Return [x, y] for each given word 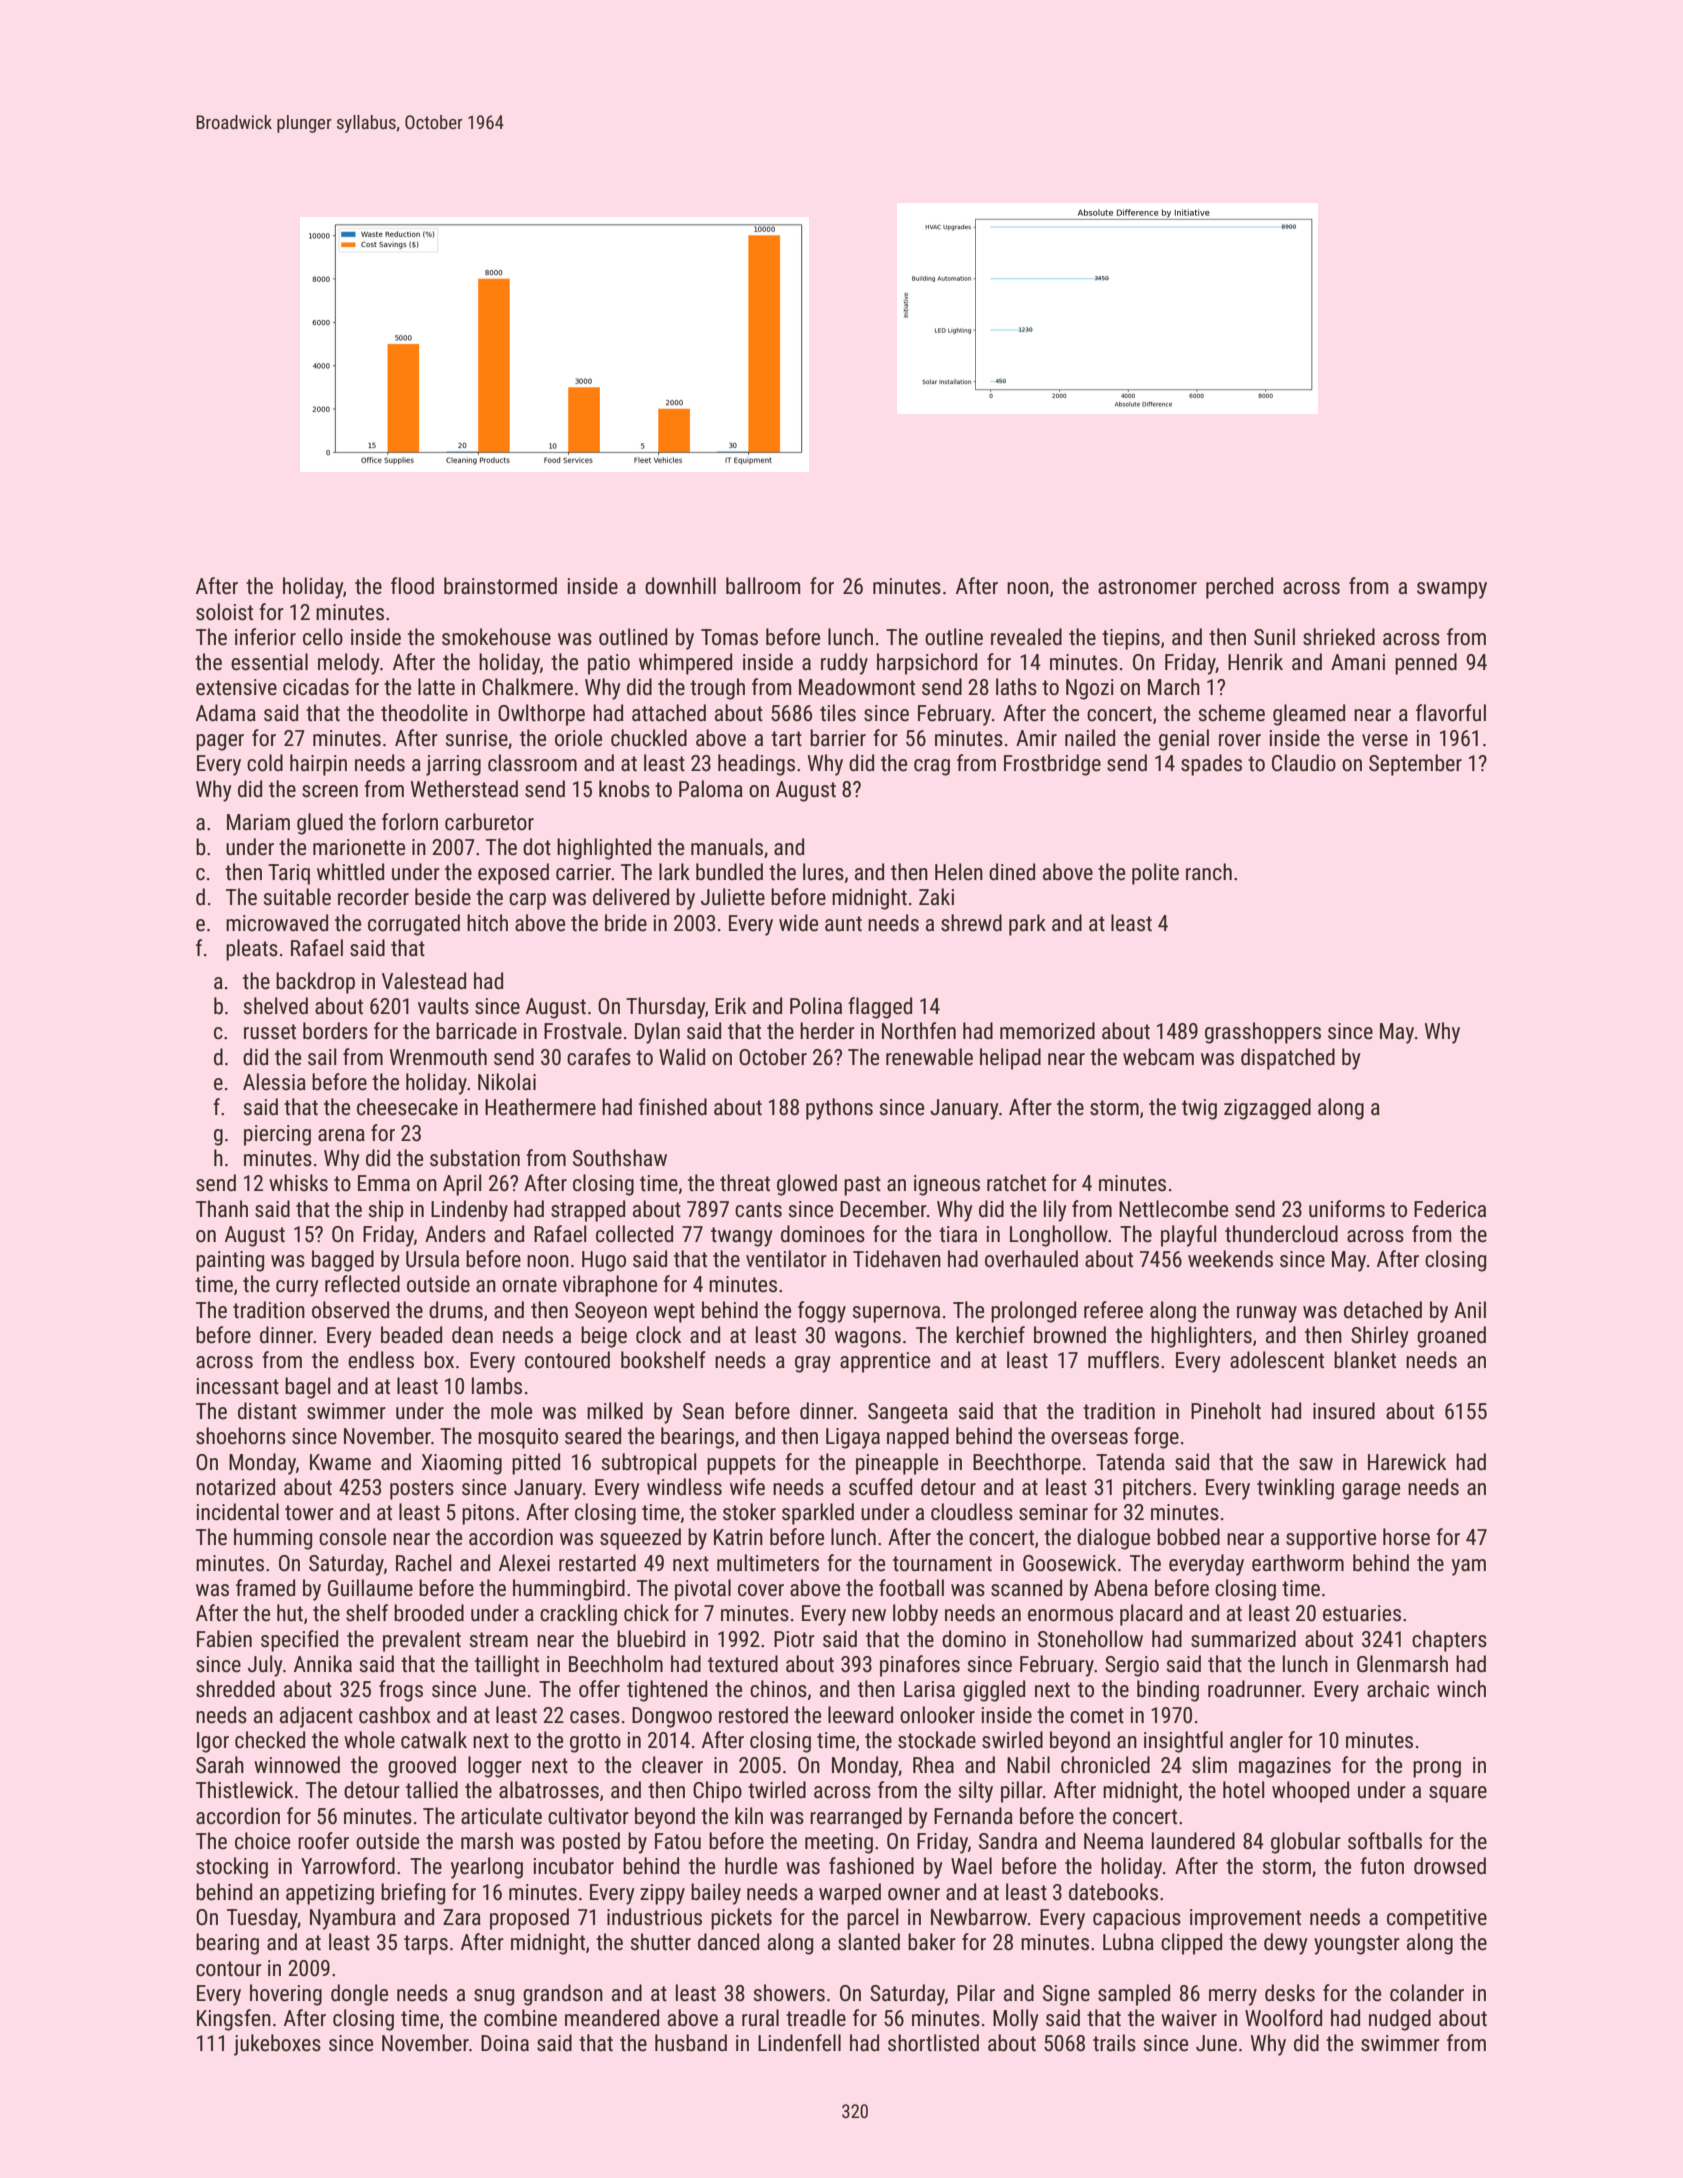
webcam [1158, 1057]
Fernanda [973, 1816]
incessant [238, 1386]
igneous [947, 1185]
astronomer [1147, 587]
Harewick [1407, 1462]
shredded [235, 1689]
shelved [276, 1006]
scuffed [880, 1487]
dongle [359, 1995]
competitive [1437, 1919]
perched [1239, 588]
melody [349, 664]
